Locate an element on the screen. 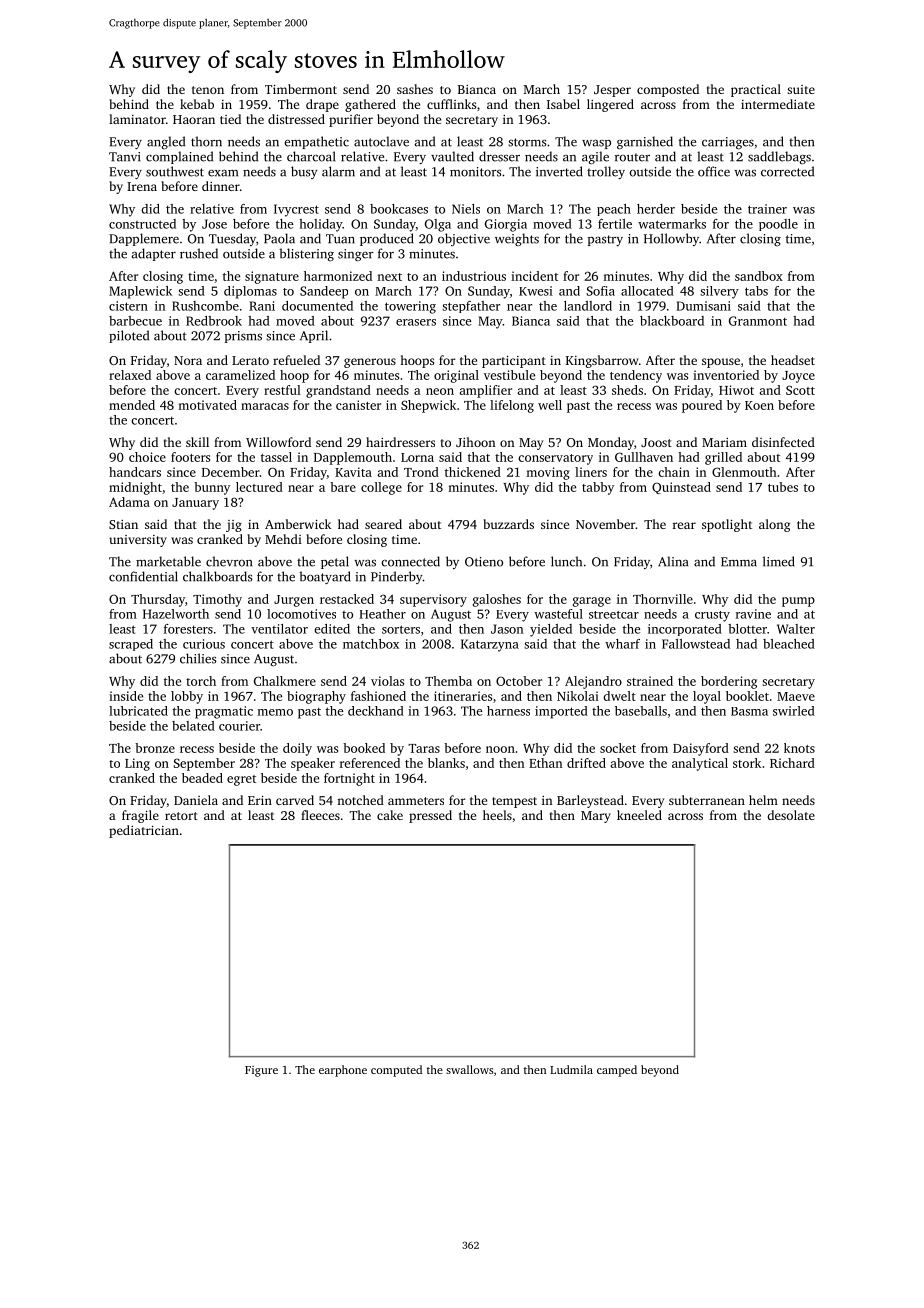 This screenshot has width=924, height=1308. suite is located at coordinates (801, 89).
